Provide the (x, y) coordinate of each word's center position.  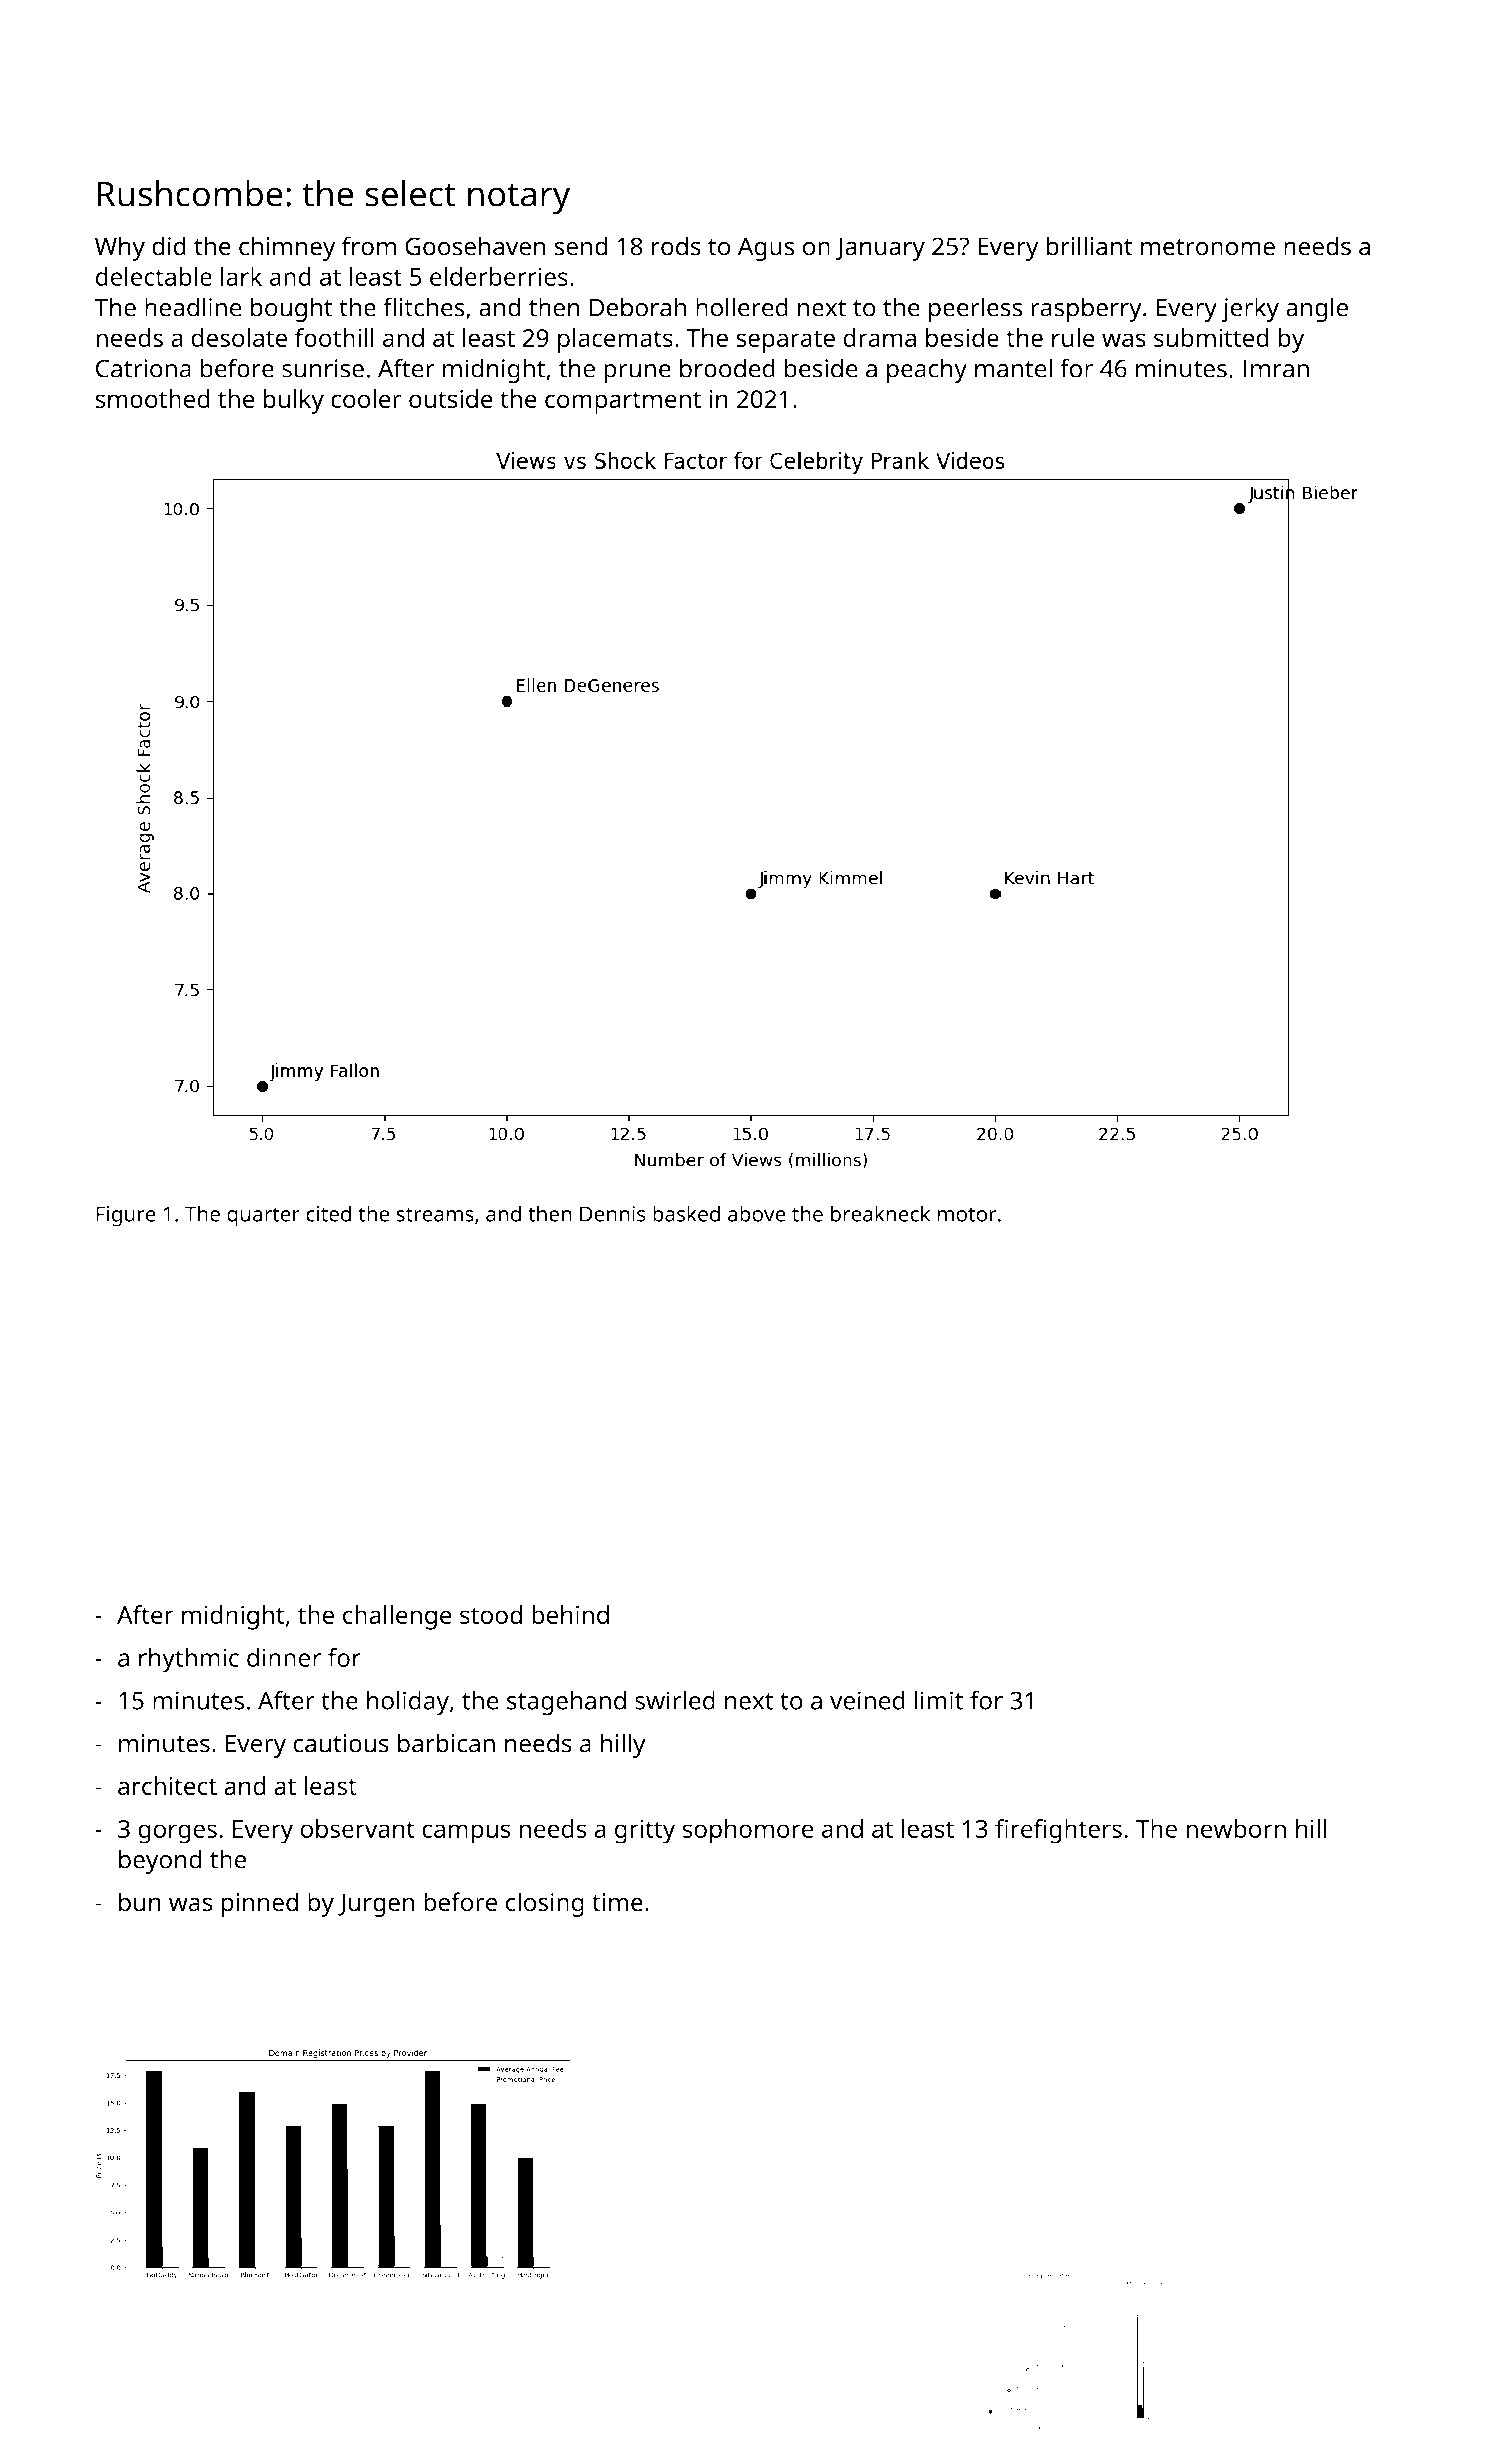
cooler (366, 399)
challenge (397, 1617)
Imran (1276, 369)
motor (966, 1215)
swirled (675, 1700)
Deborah (638, 307)
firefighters (1058, 1831)
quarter (263, 1217)
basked (686, 1213)
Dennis (613, 1214)
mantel (1013, 368)
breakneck (880, 1213)
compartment (623, 402)
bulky (294, 401)
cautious (341, 1743)
